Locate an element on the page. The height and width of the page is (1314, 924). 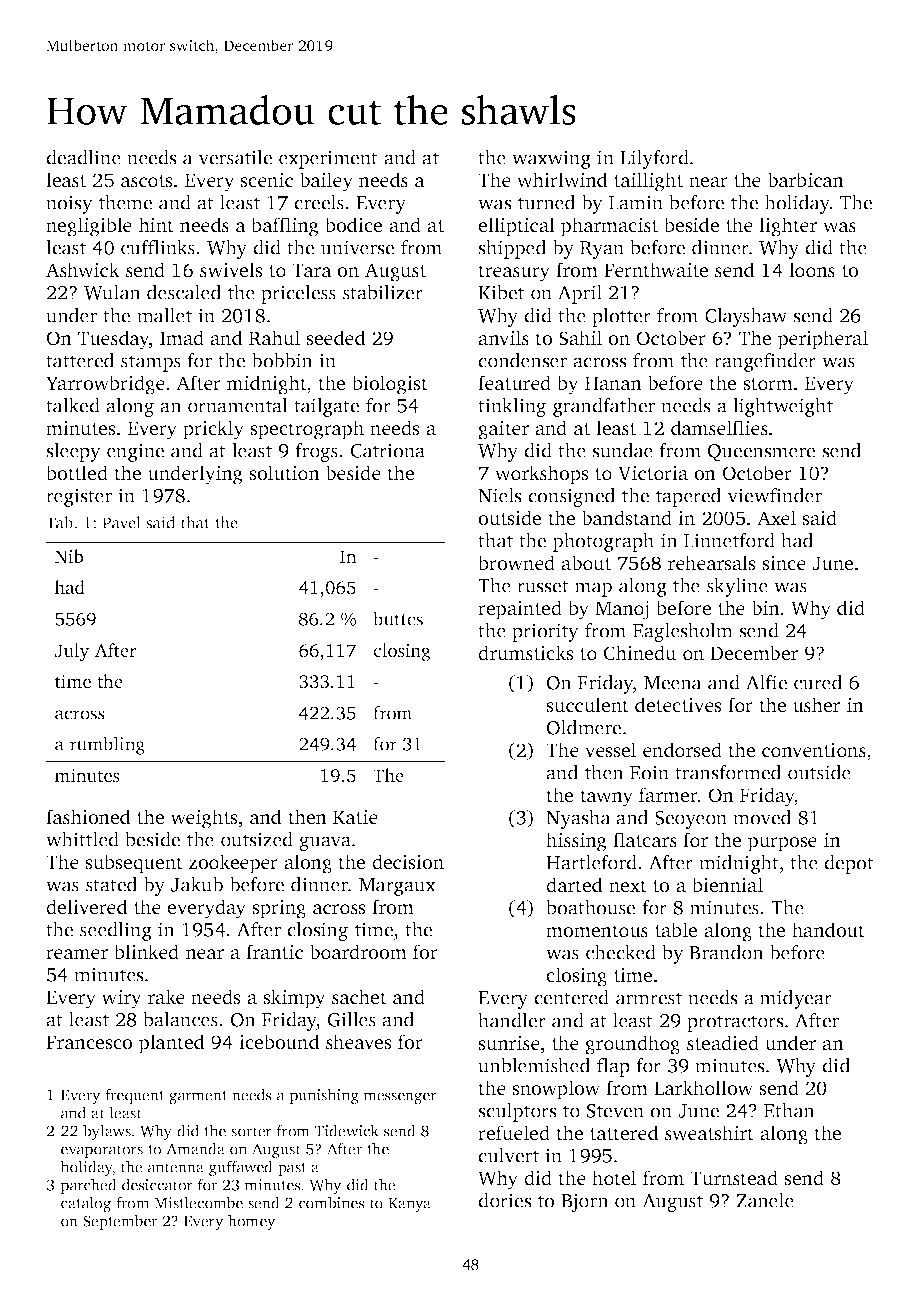
deadline is located at coordinates (83, 157).
